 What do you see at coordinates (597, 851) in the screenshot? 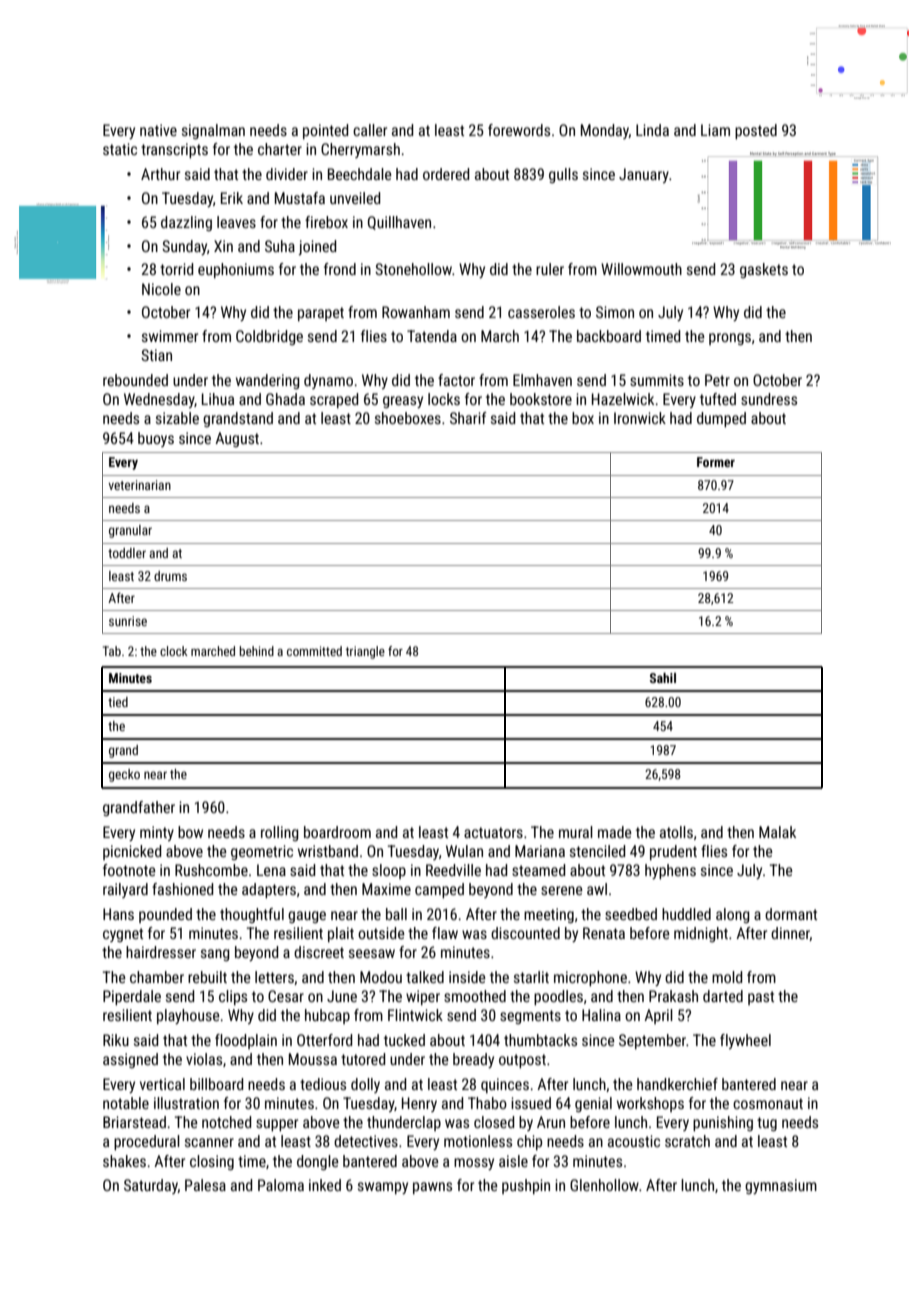
I see `stenciled` at bounding box center [597, 851].
